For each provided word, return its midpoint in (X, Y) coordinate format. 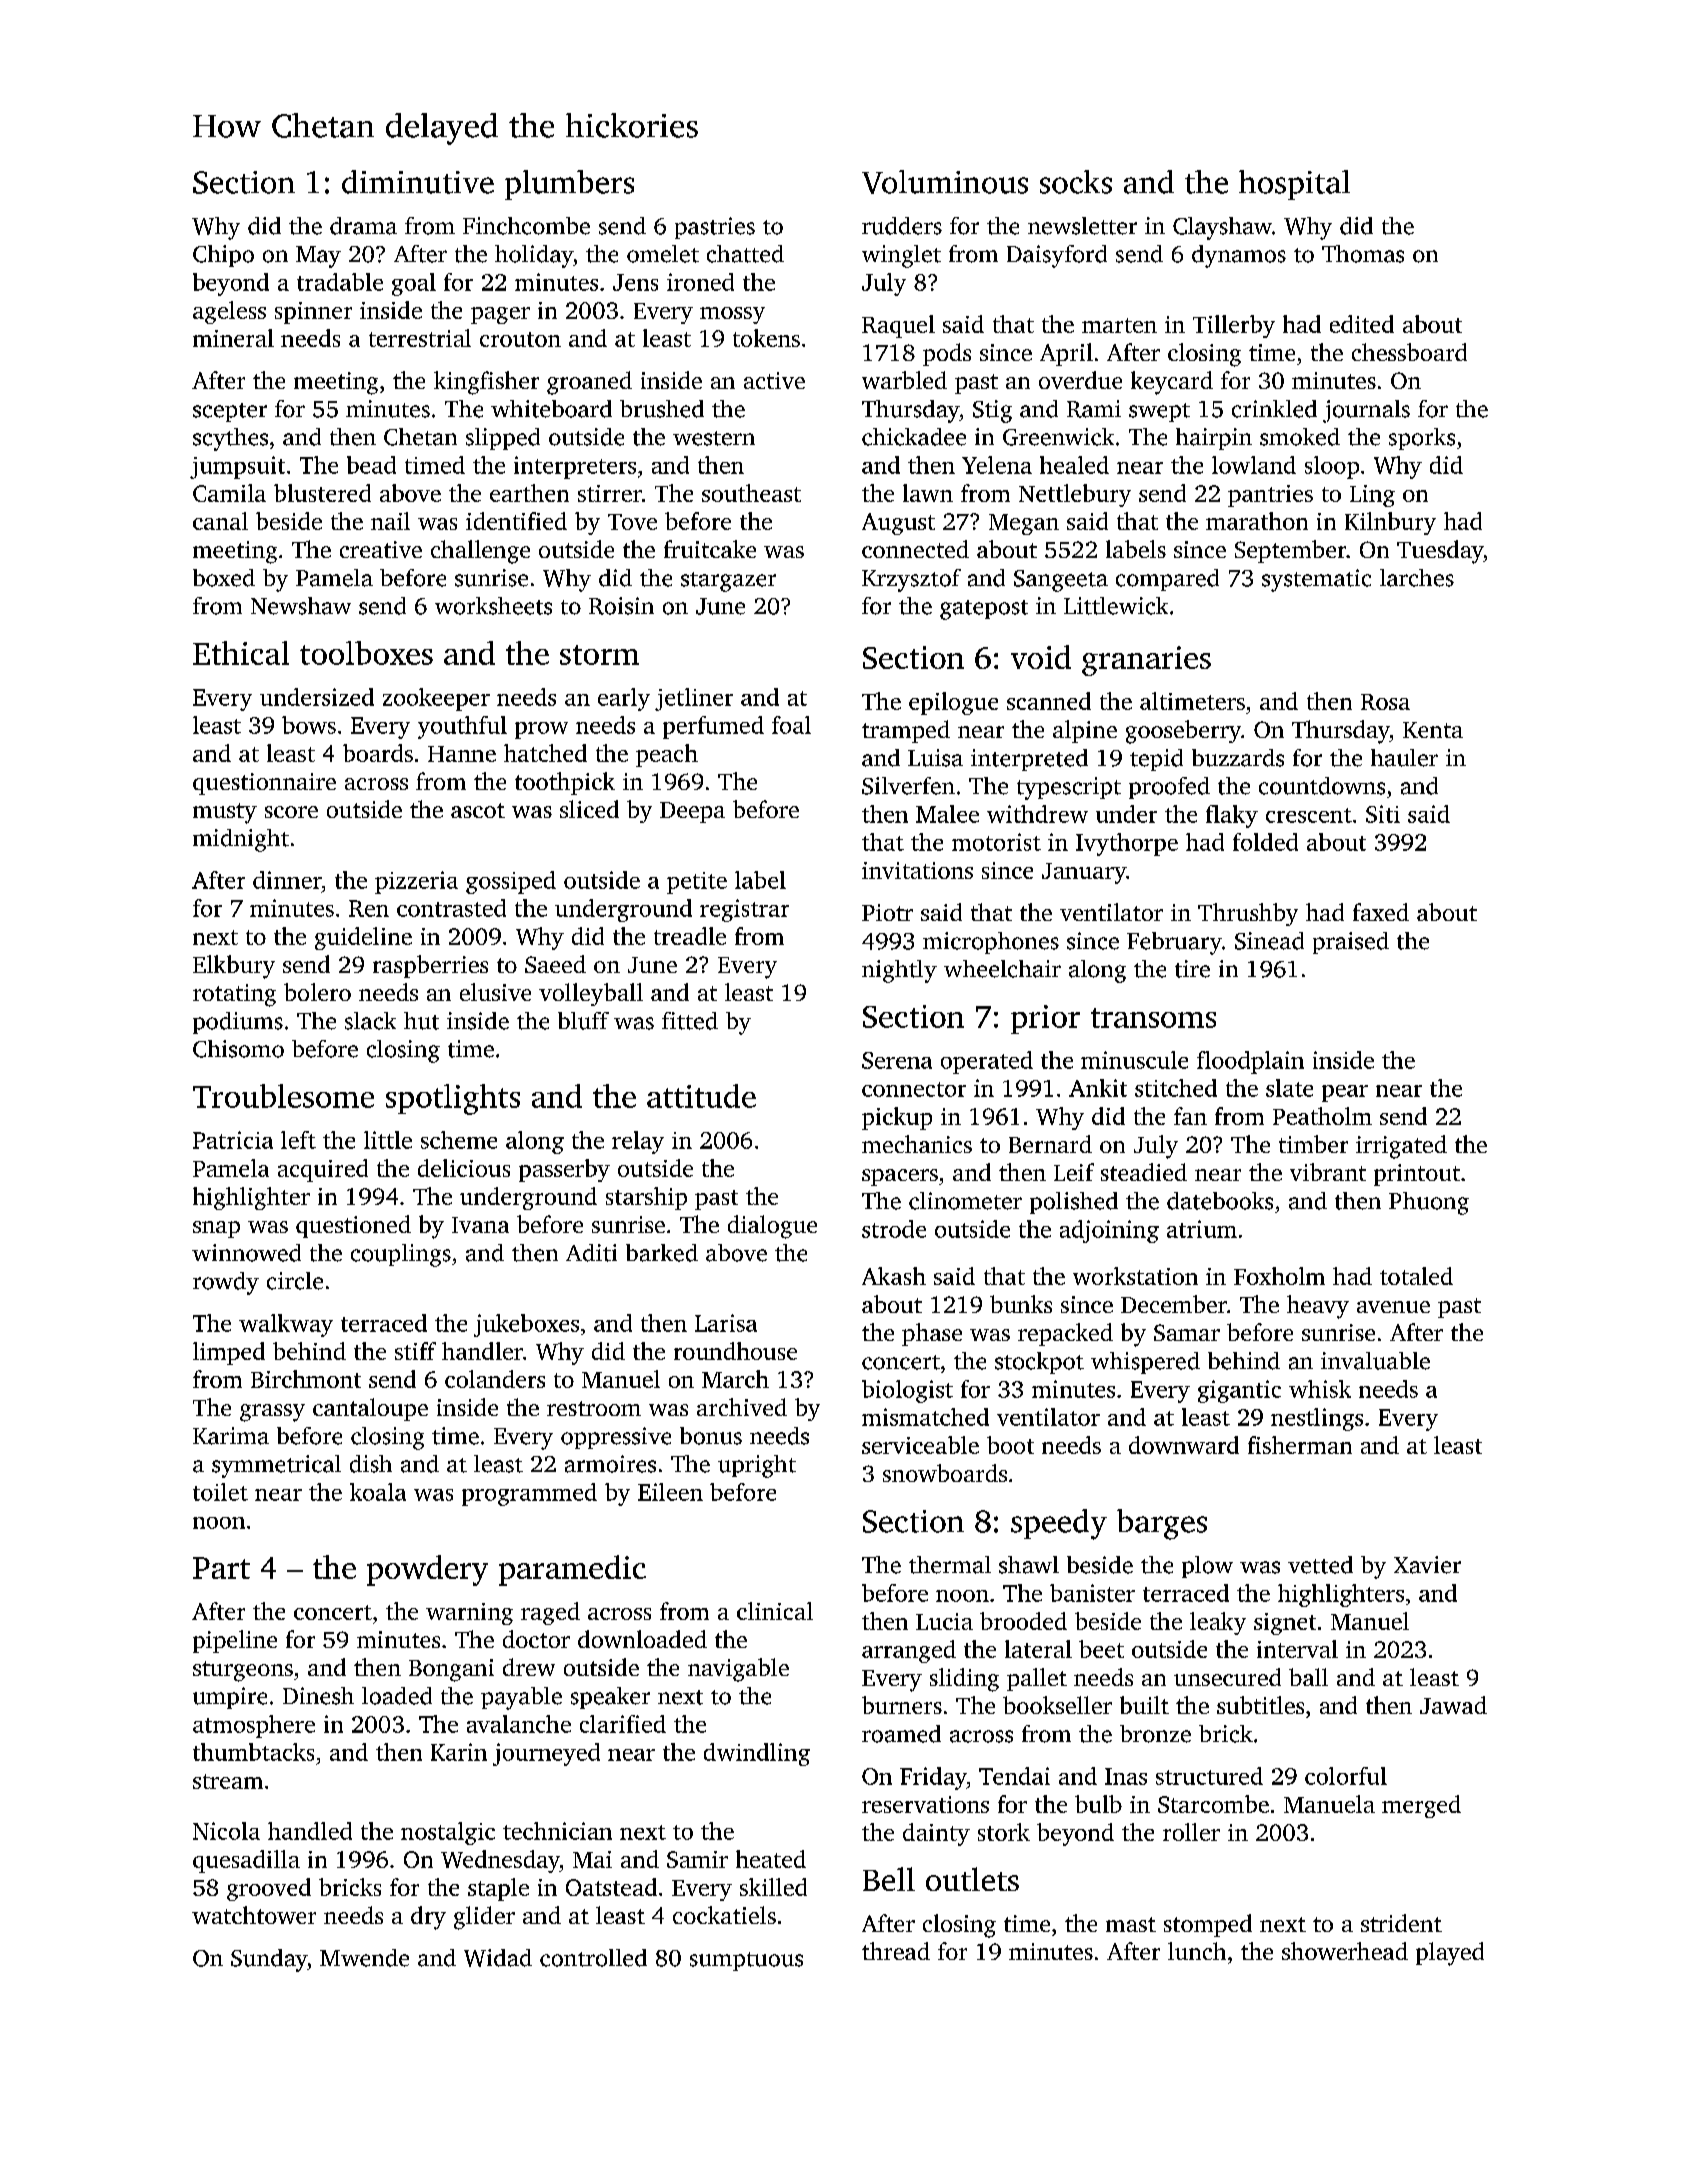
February (1174, 943)
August (898, 524)
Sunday (269, 1960)
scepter (230, 412)
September (1290, 551)
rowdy (226, 1283)
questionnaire (264, 784)
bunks (1021, 1304)
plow (1207, 1567)
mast (1131, 1924)
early (624, 699)
